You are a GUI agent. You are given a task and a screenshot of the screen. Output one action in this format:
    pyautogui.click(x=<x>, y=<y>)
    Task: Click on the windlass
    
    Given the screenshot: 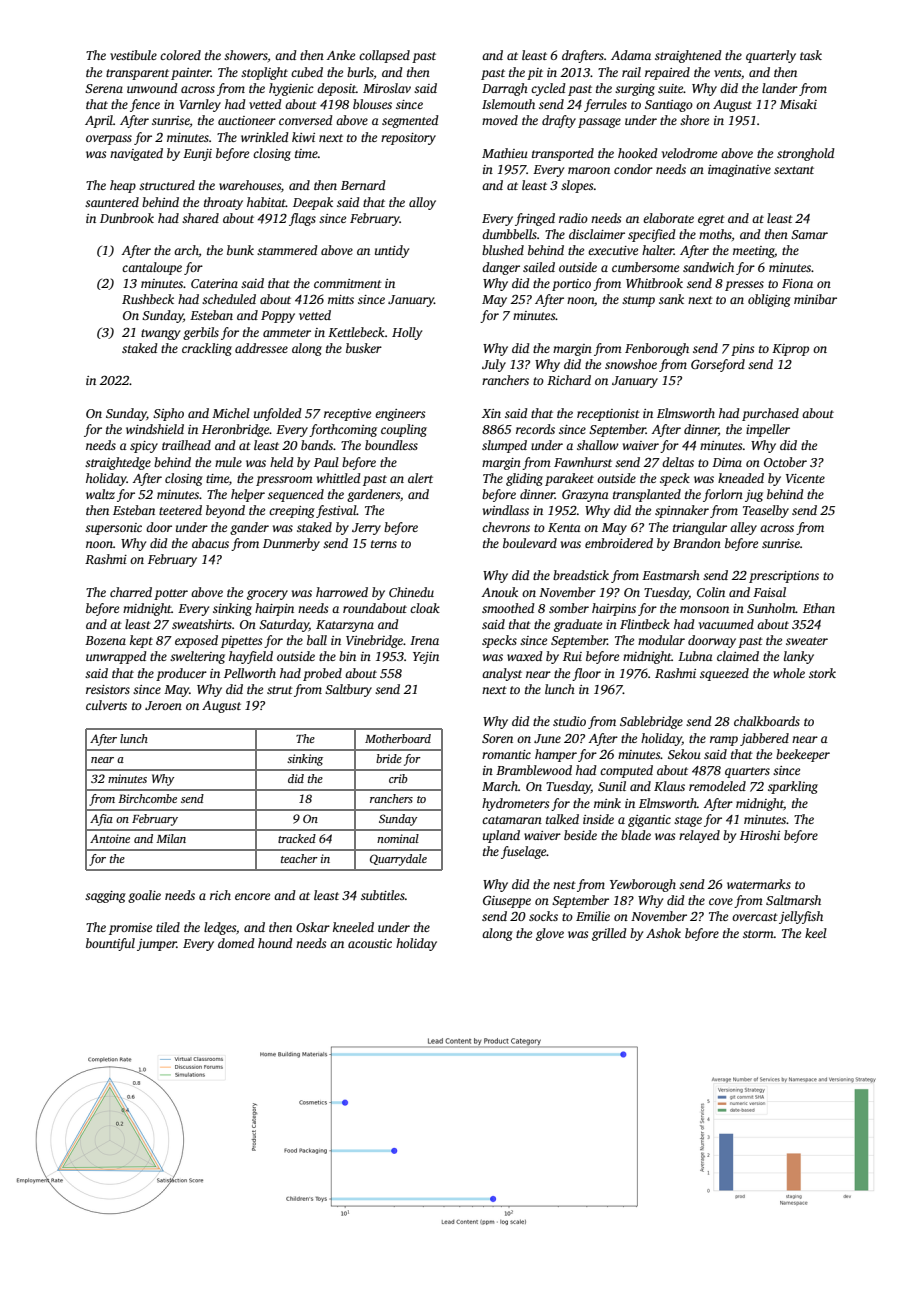 What is the action you would take?
    pyautogui.click(x=506, y=510)
